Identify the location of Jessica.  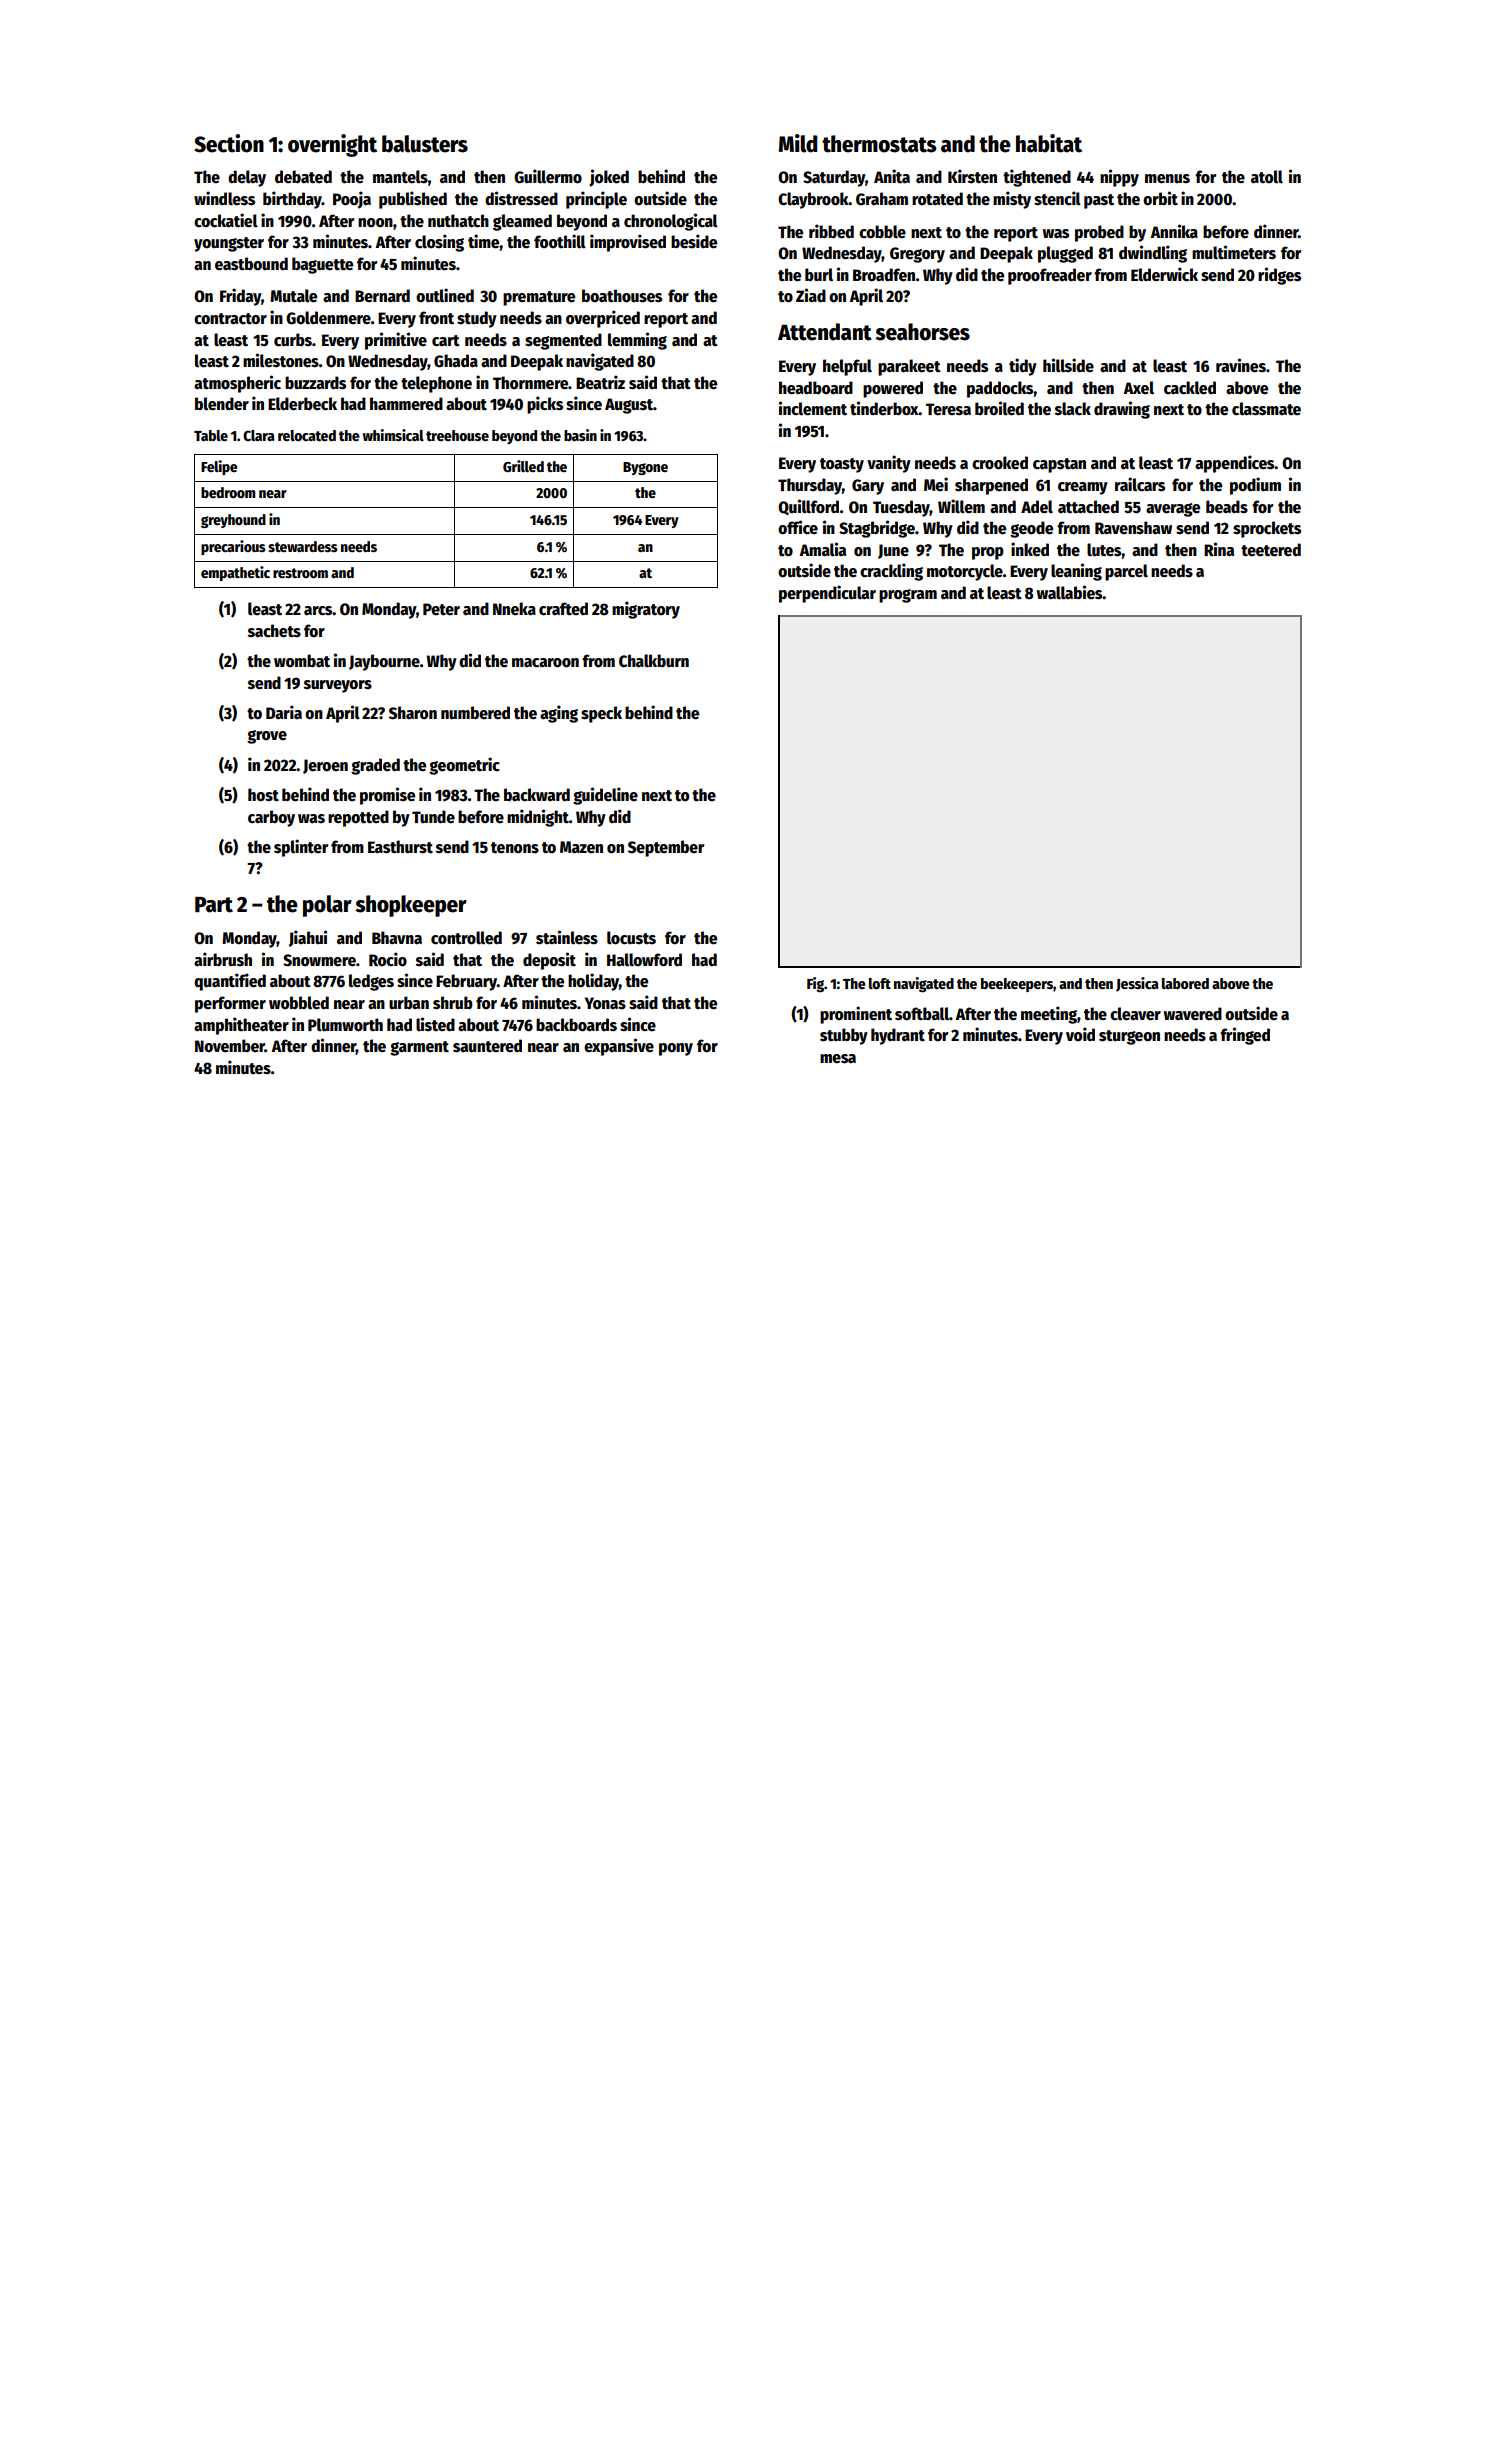
(1137, 984).
